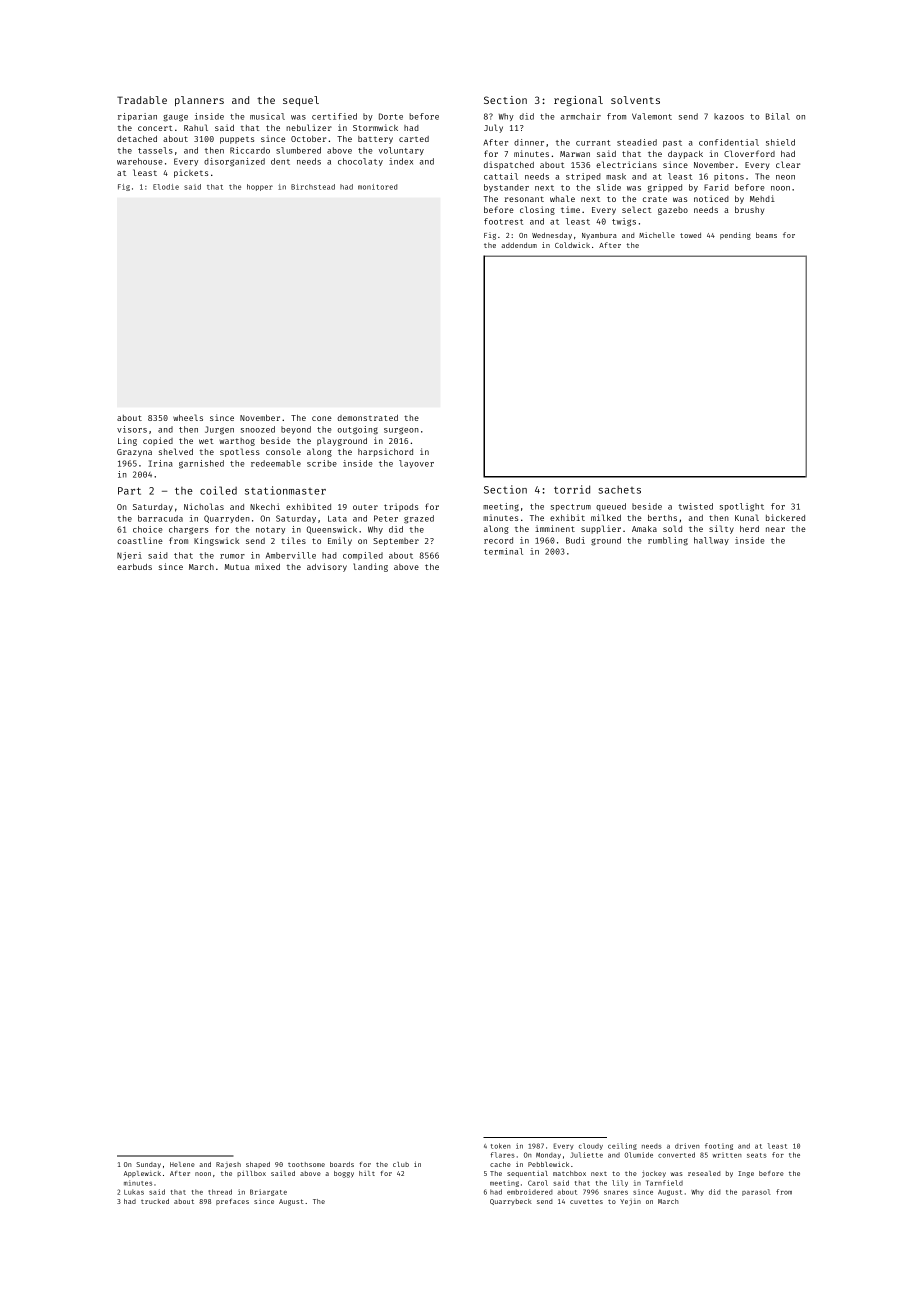 The width and height of the page is (924, 1308). What do you see at coordinates (498, 540) in the page?
I see `record` at bounding box center [498, 540].
